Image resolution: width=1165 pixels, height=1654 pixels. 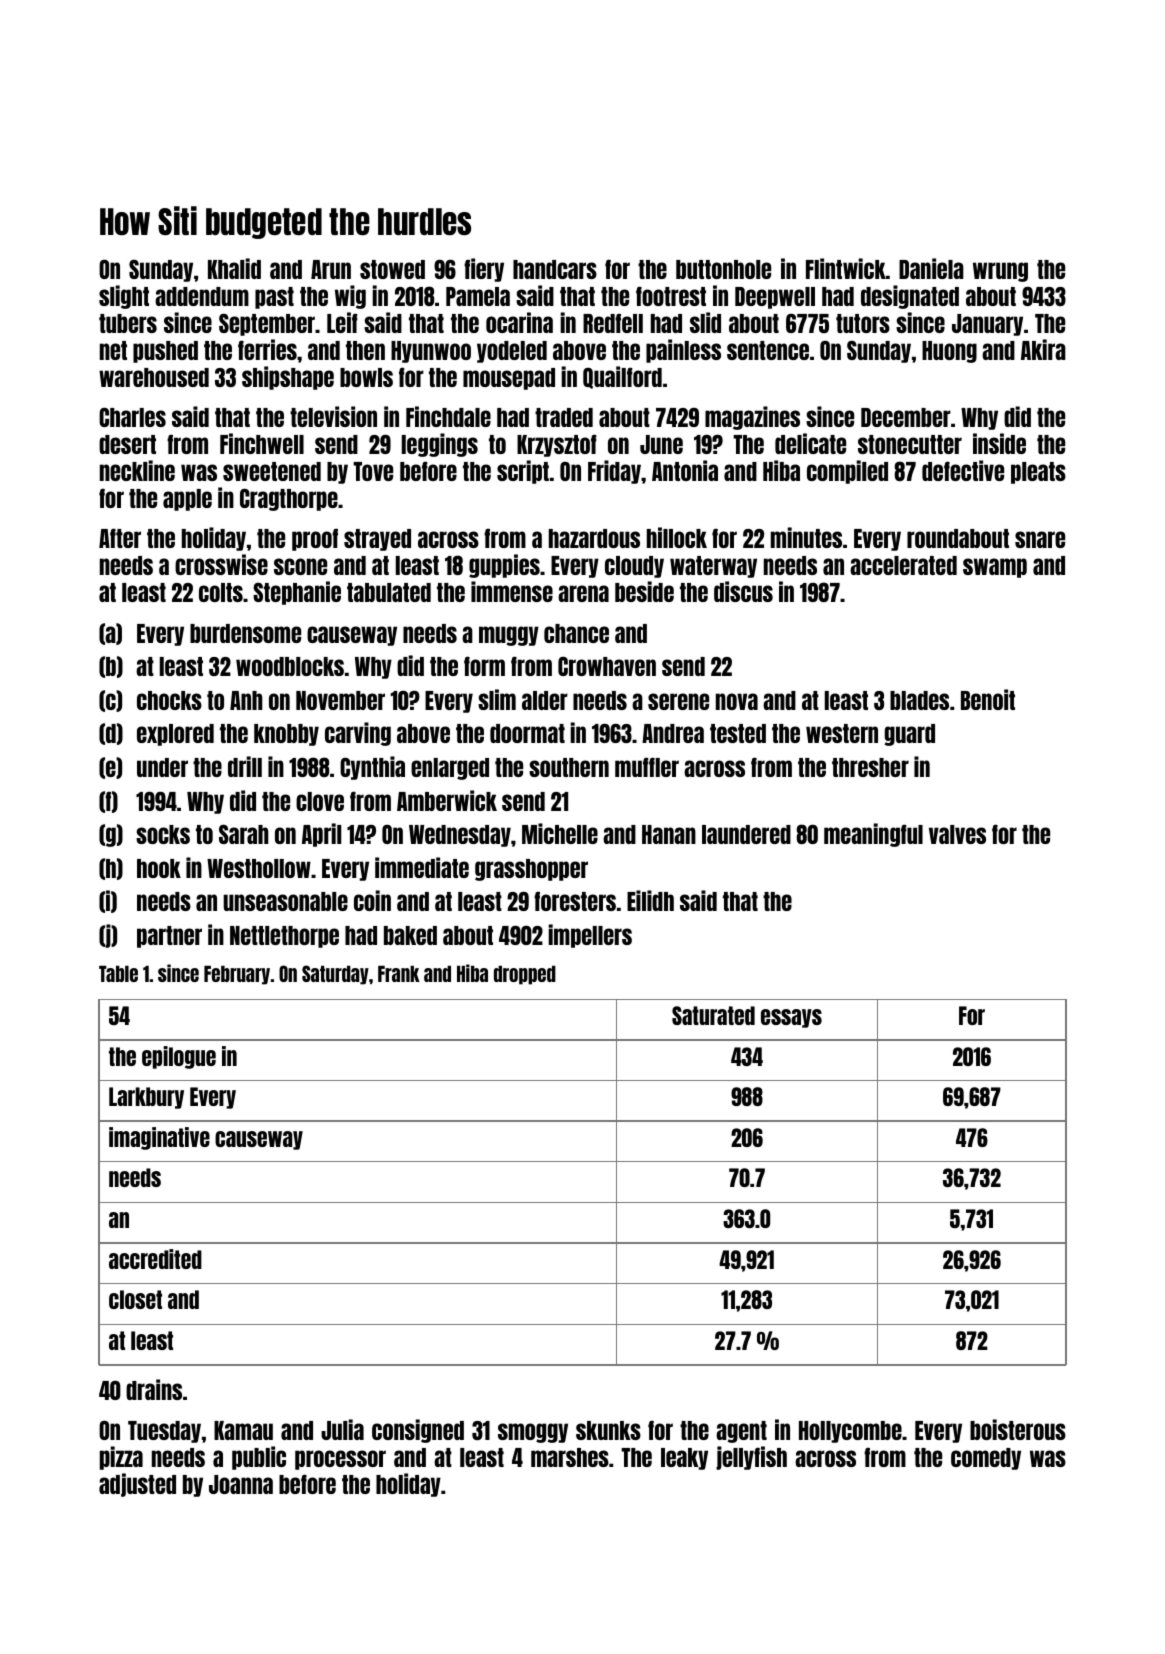 I want to click on Michelle, so click(x=560, y=833).
